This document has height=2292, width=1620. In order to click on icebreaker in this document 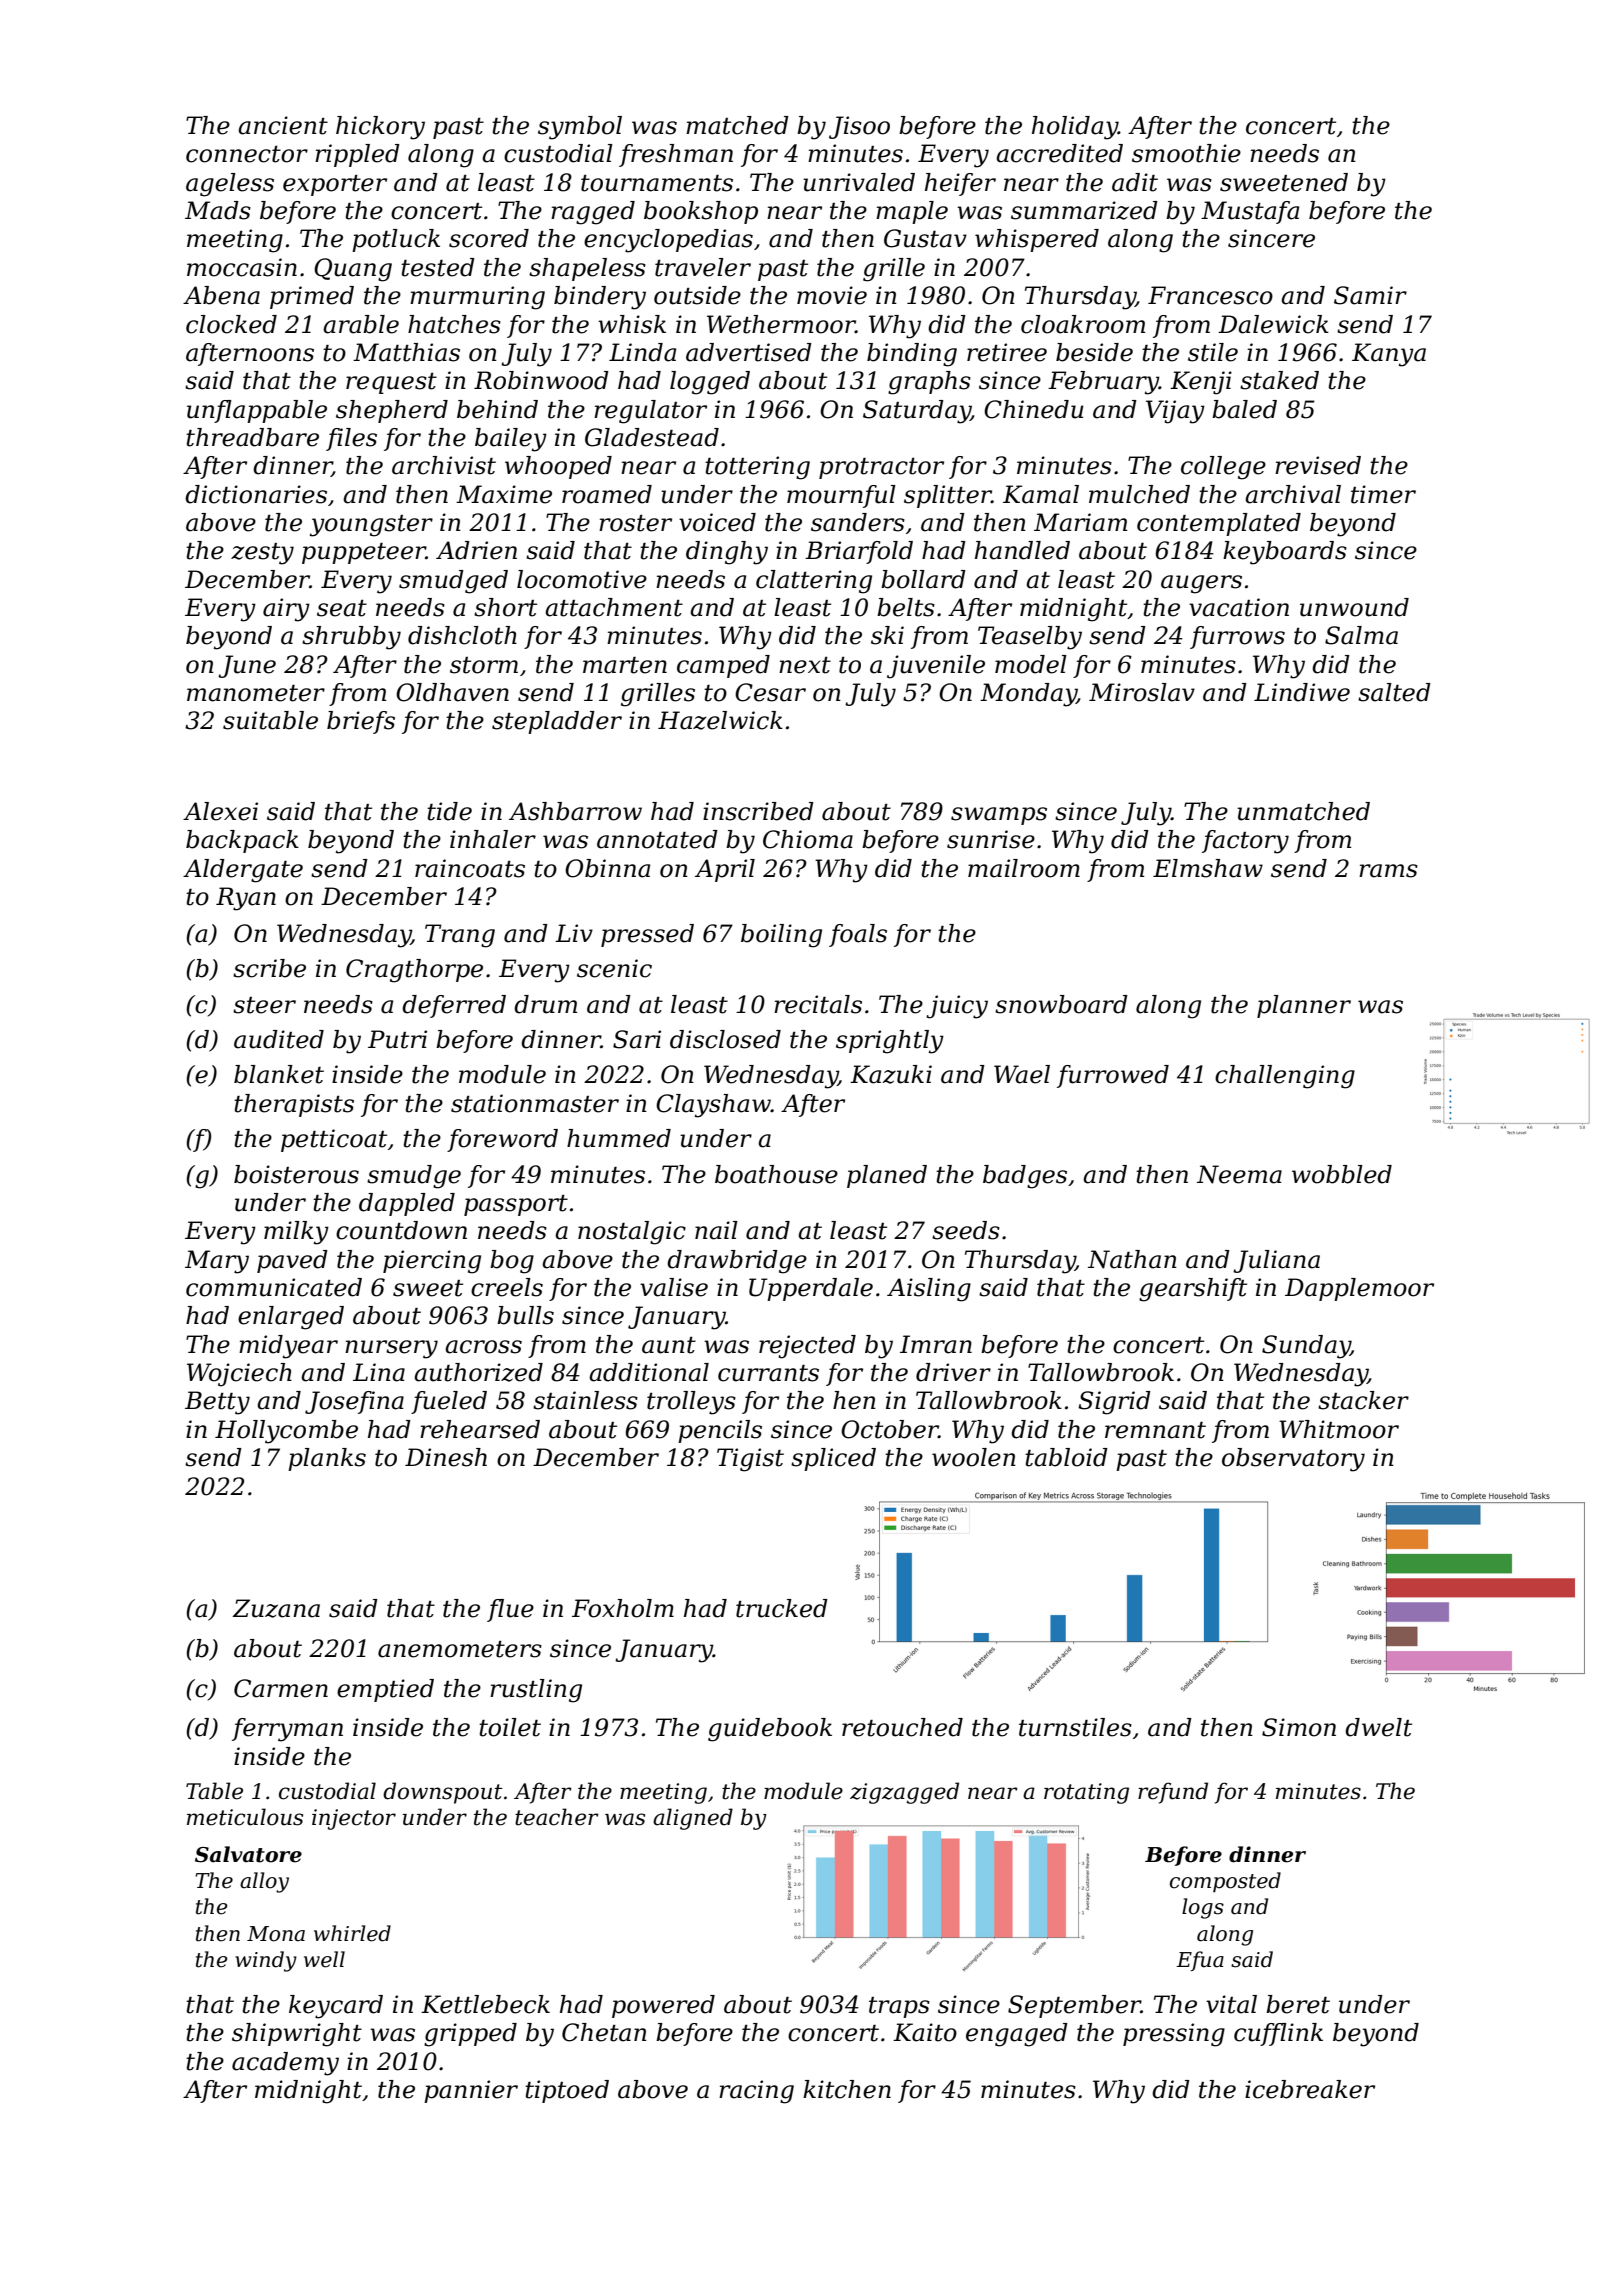, I will do `click(1310, 2089)`.
